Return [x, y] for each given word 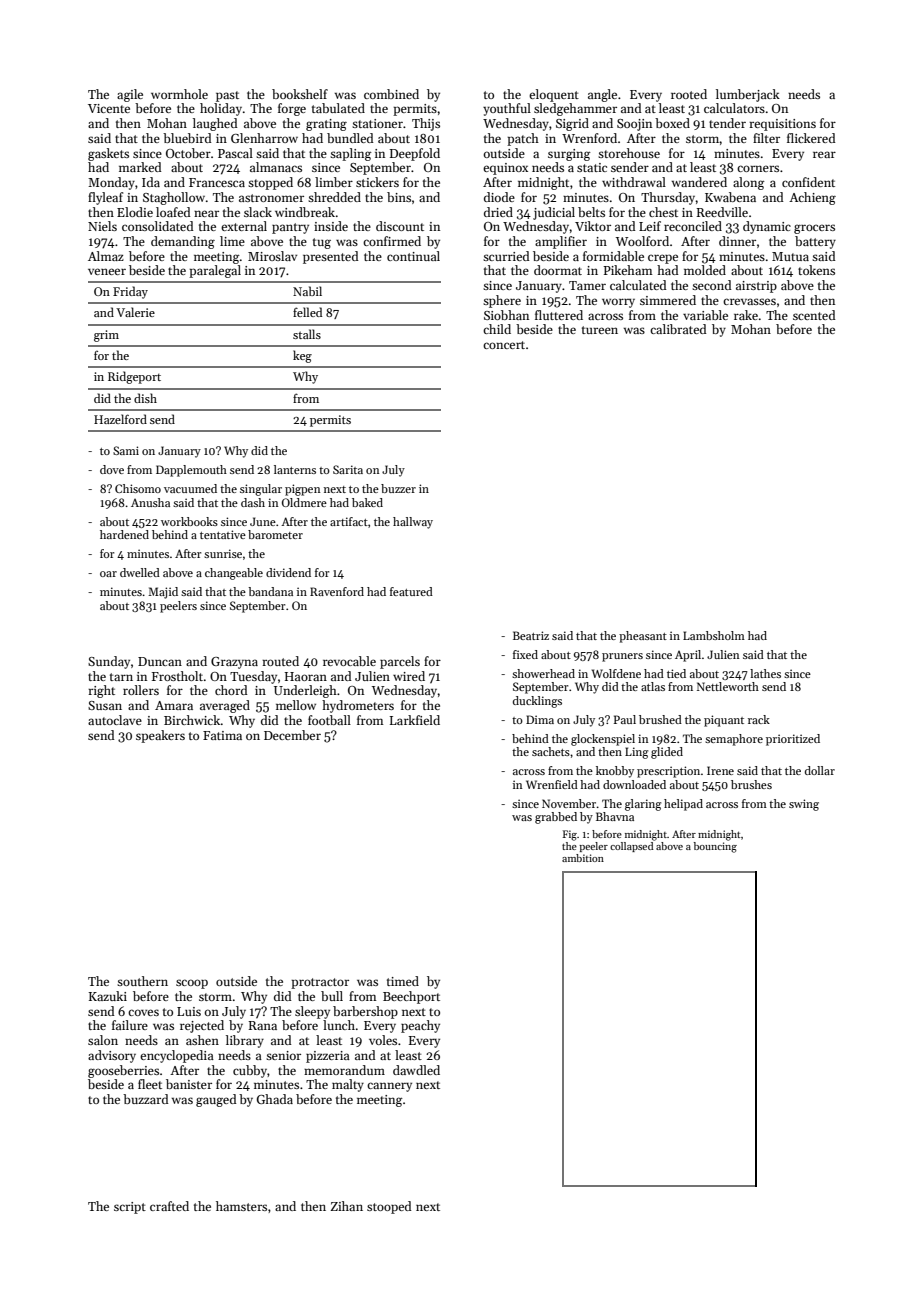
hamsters [241, 1206]
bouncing [715, 847]
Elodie [135, 212]
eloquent [554, 95]
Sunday [109, 662]
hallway [413, 523]
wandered [699, 182]
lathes [765, 673]
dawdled [416, 1070]
